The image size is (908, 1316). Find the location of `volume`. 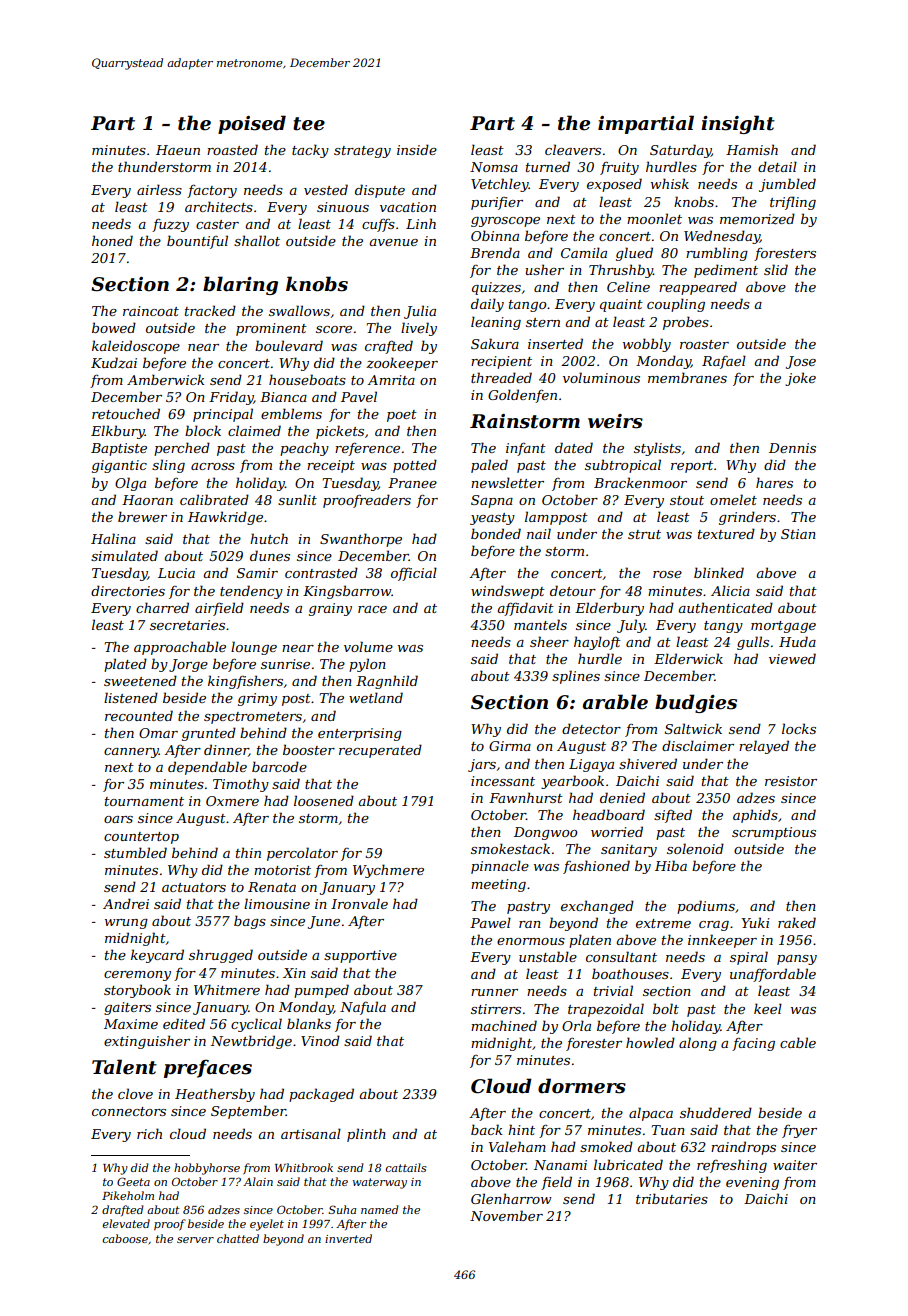

volume is located at coordinates (368, 646).
